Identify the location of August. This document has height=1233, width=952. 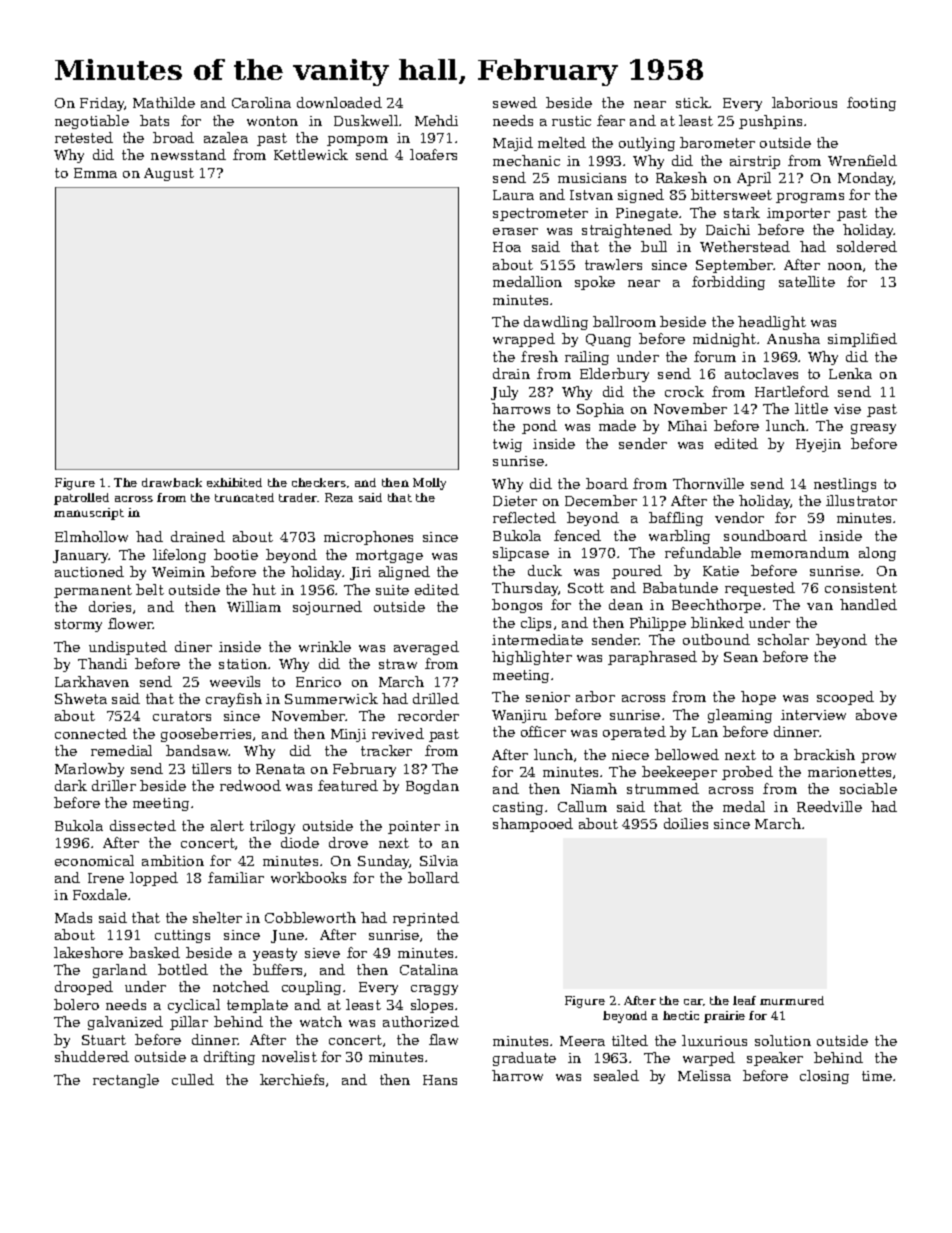
(169, 174).
